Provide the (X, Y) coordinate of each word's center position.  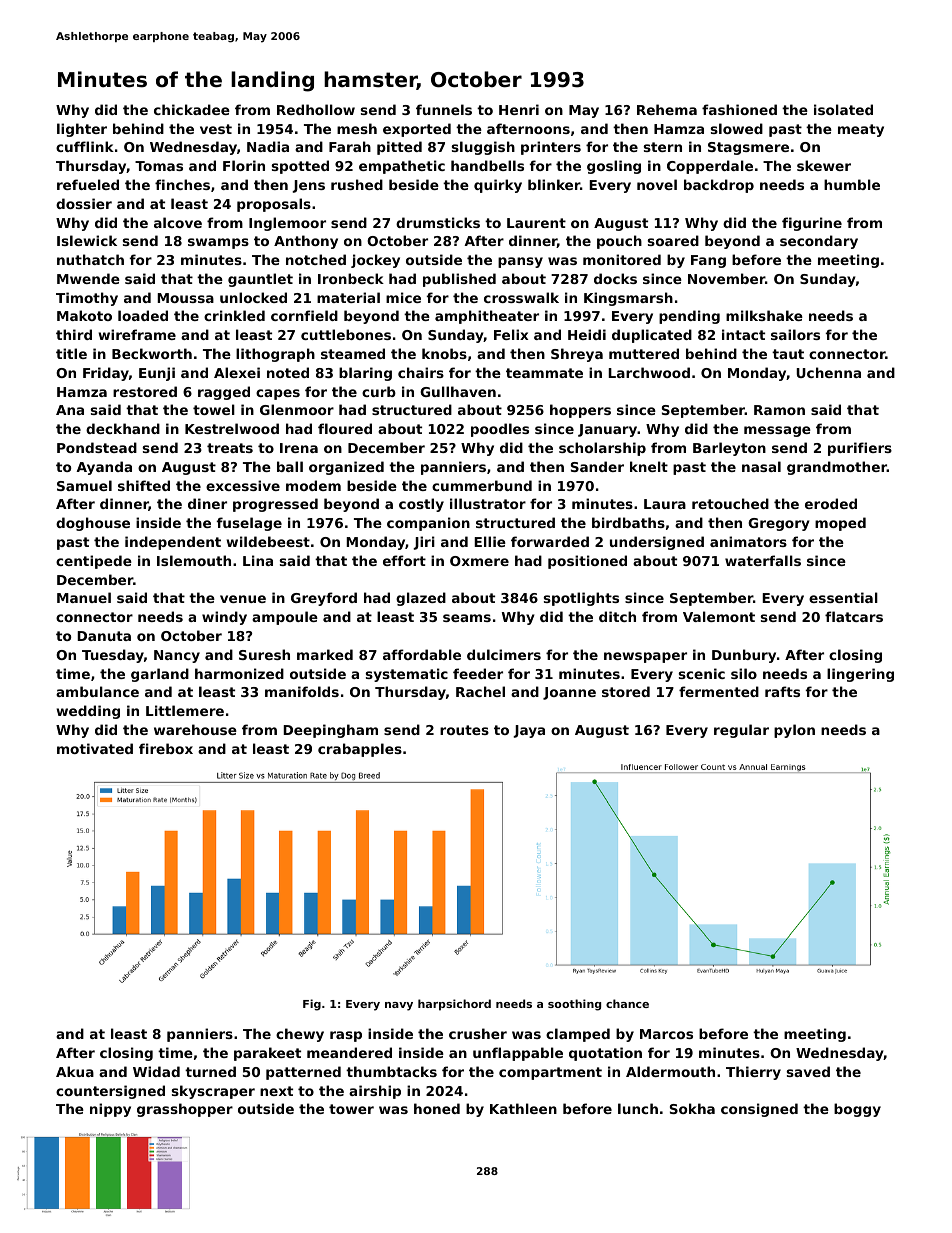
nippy (110, 1110)
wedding (88, 712)
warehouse (195, 729)
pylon (794, 731)
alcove (178, 222)
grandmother (837, 468)
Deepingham (330, 731)
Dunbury (744, 656)
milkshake (764, 315)
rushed (357, 184)
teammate (544, 373)
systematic (407, 675)
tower (351, 1109)
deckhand (123, 428)
